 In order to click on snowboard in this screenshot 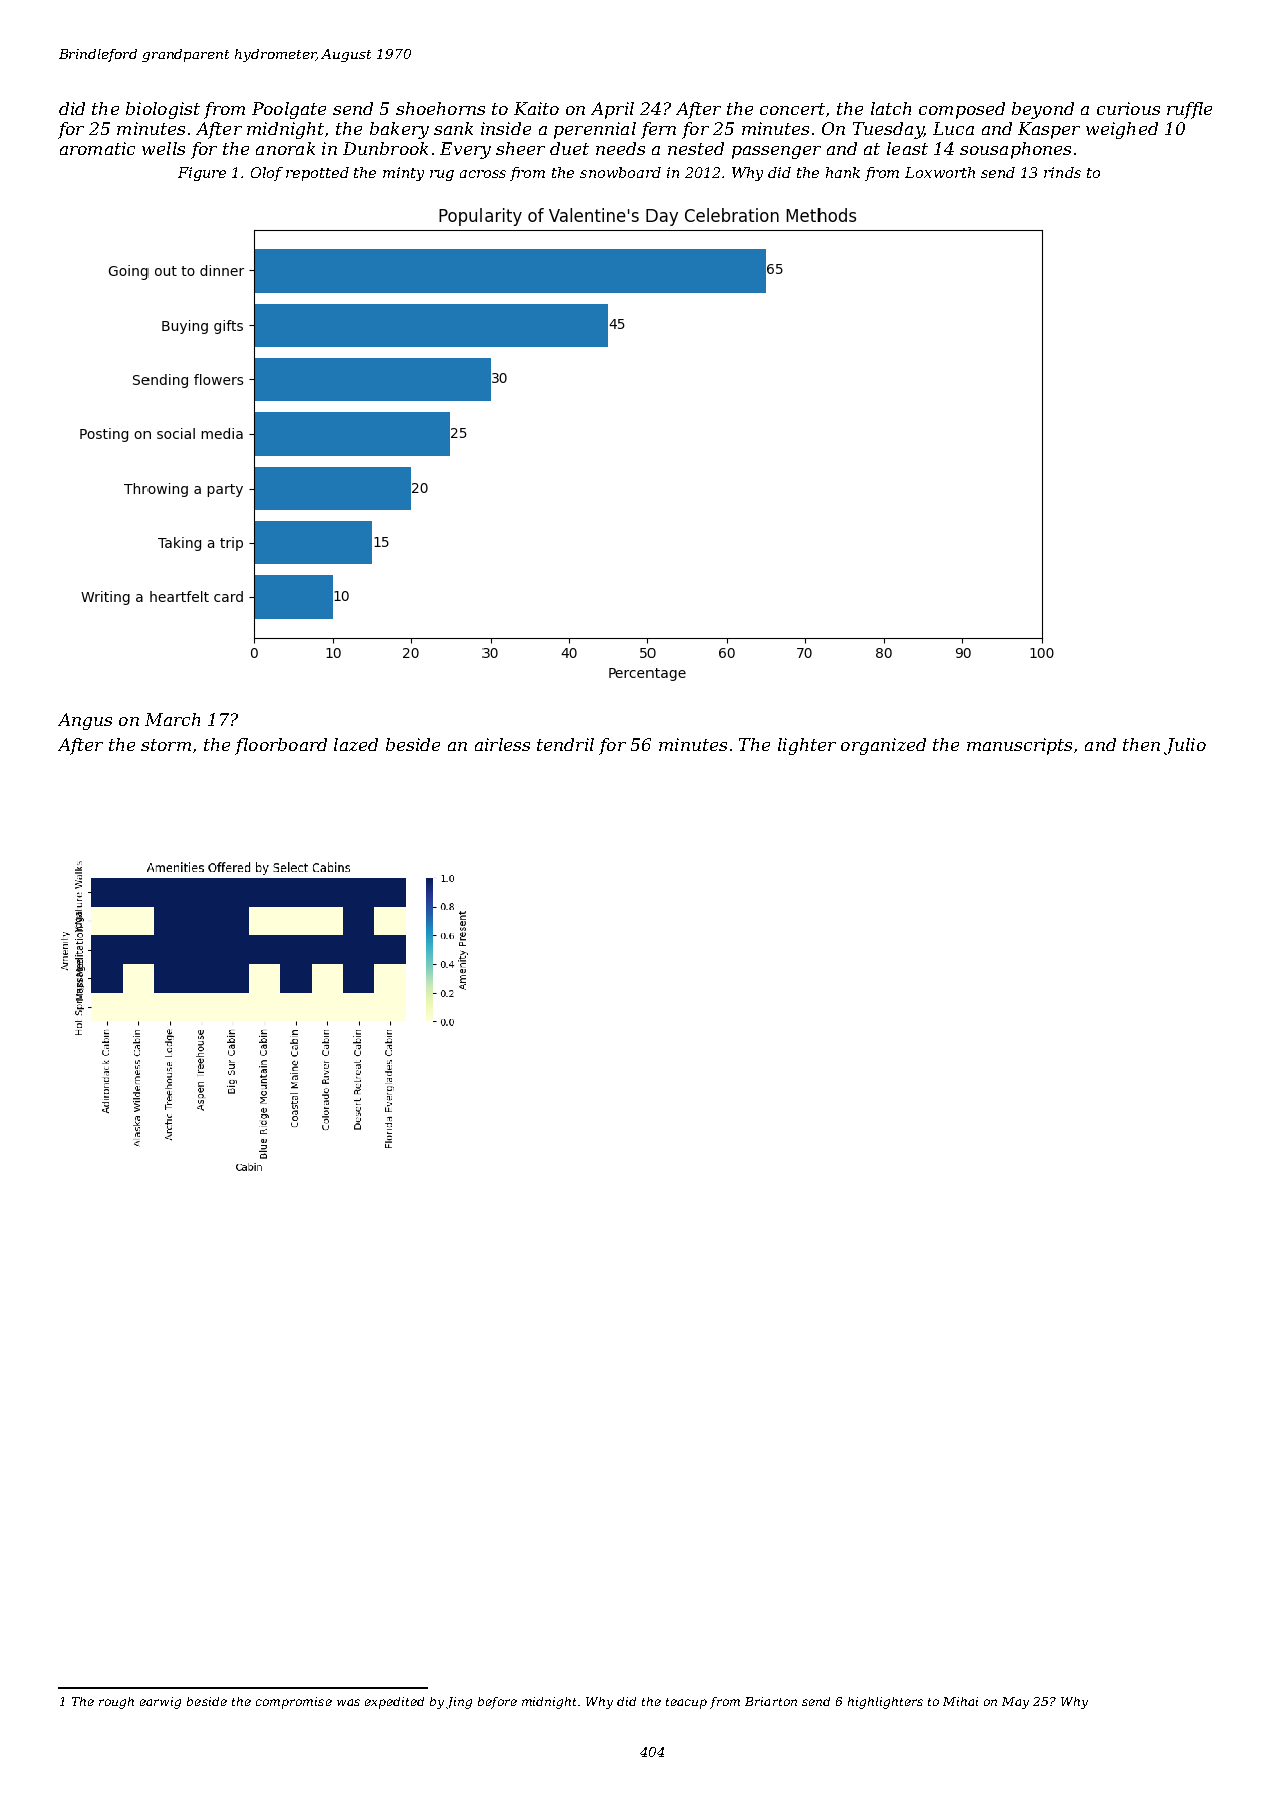, I will do `click(620, 172)`.
